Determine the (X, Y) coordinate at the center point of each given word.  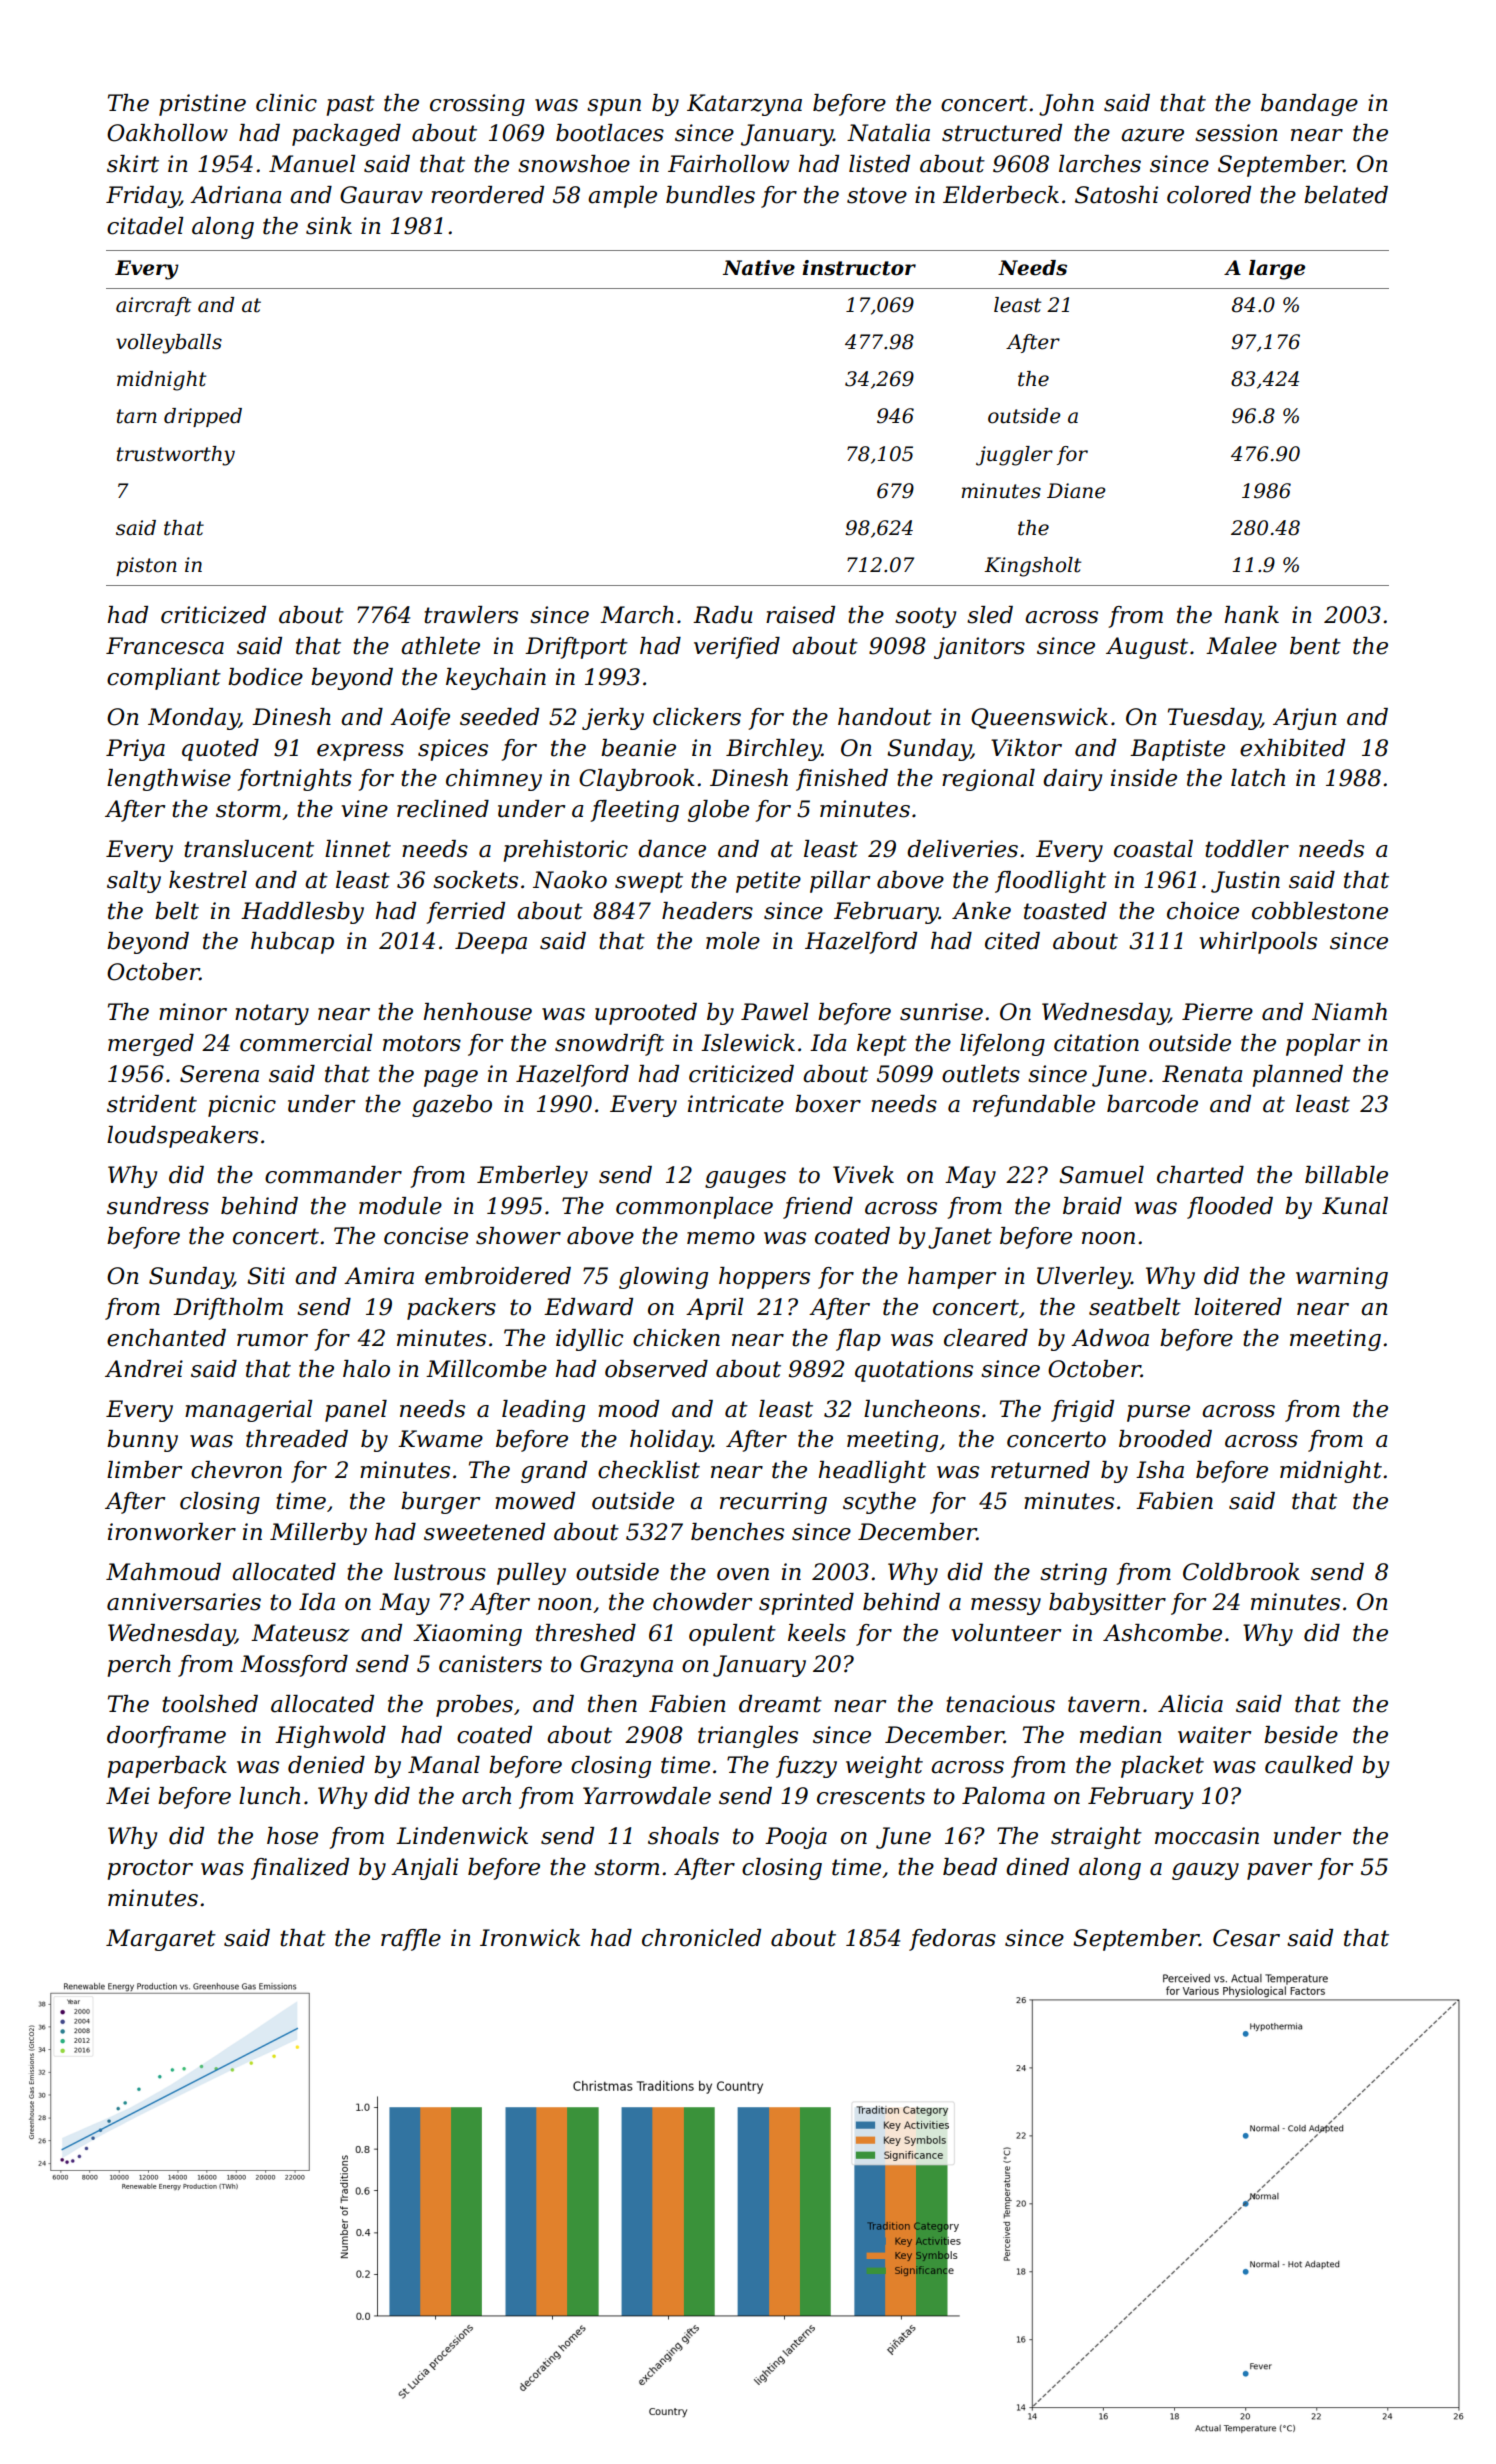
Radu (722, 615)
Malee (1241, 646)
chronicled (701, 1938)
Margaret (161, 1940)
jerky (613, 719)
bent (1315, 646)
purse (1158, 1413)
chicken (676, 1338)
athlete (440, 646)
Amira (379, 1276)
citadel (145, 226)
